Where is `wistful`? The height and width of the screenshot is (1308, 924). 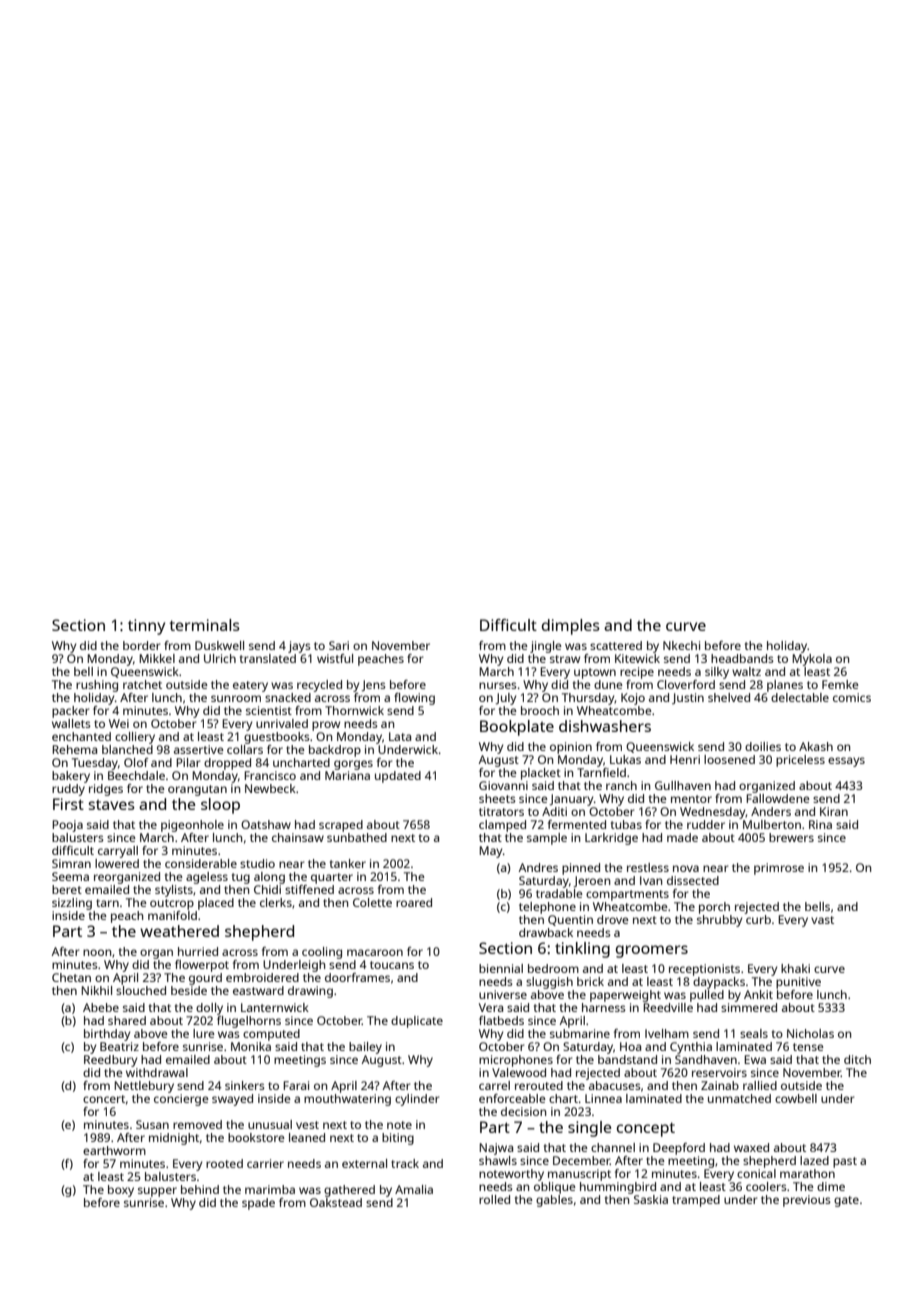
wistful is located at coordinates (335, 658).
